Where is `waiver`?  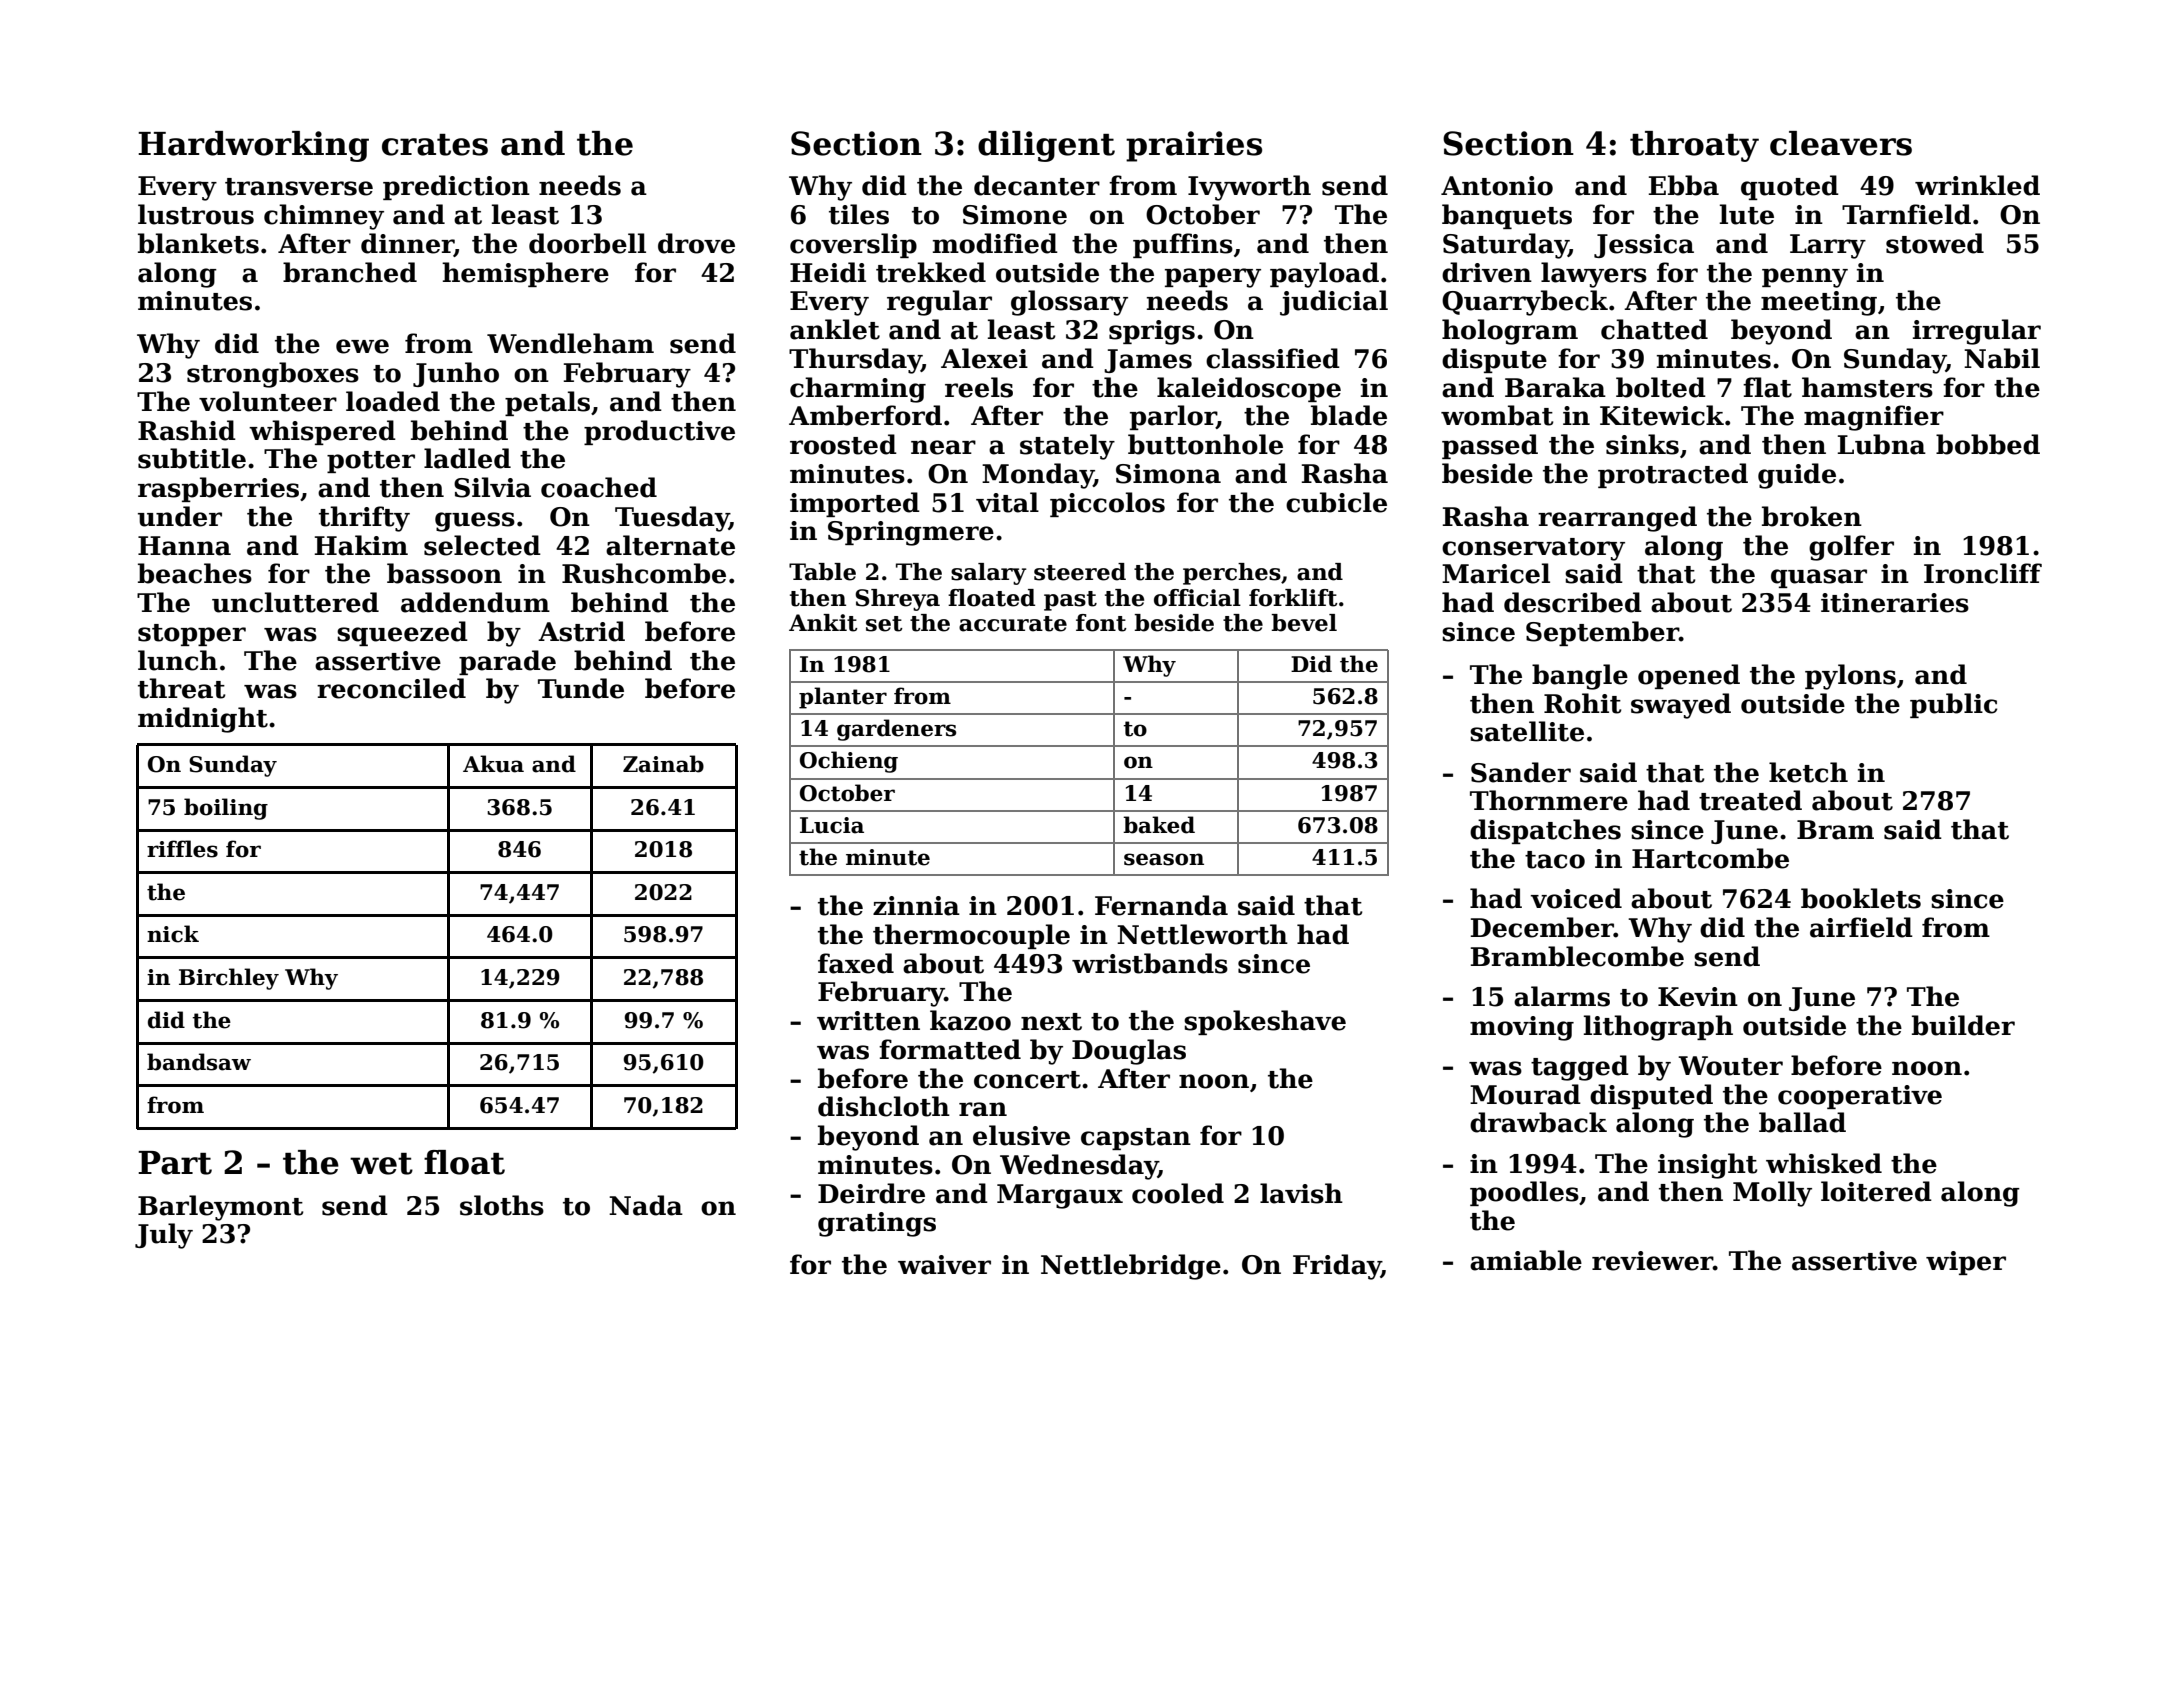 waiver is located at coordinates (944, 1265).
